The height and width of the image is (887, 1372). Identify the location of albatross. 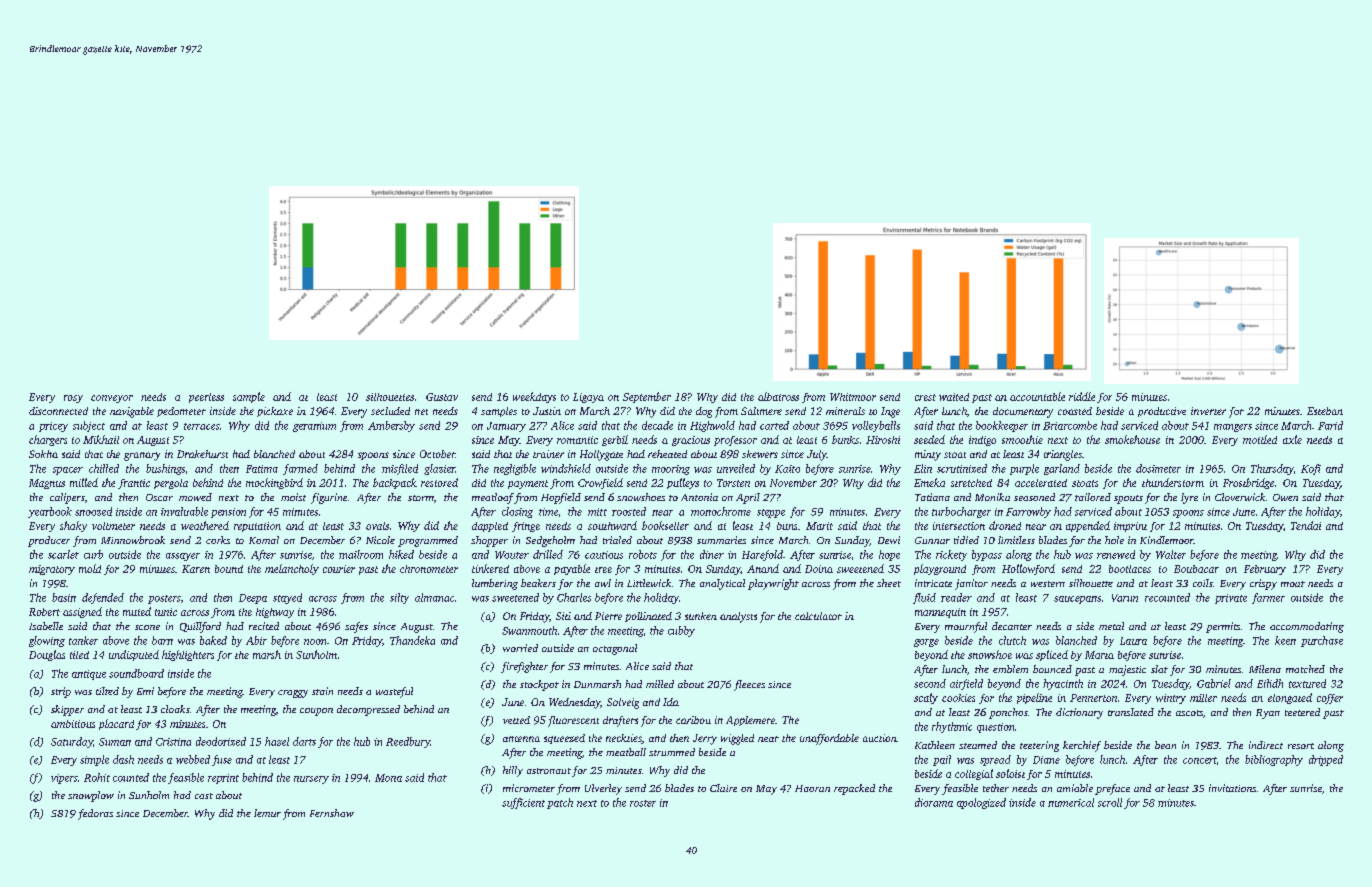
(778, 396).
